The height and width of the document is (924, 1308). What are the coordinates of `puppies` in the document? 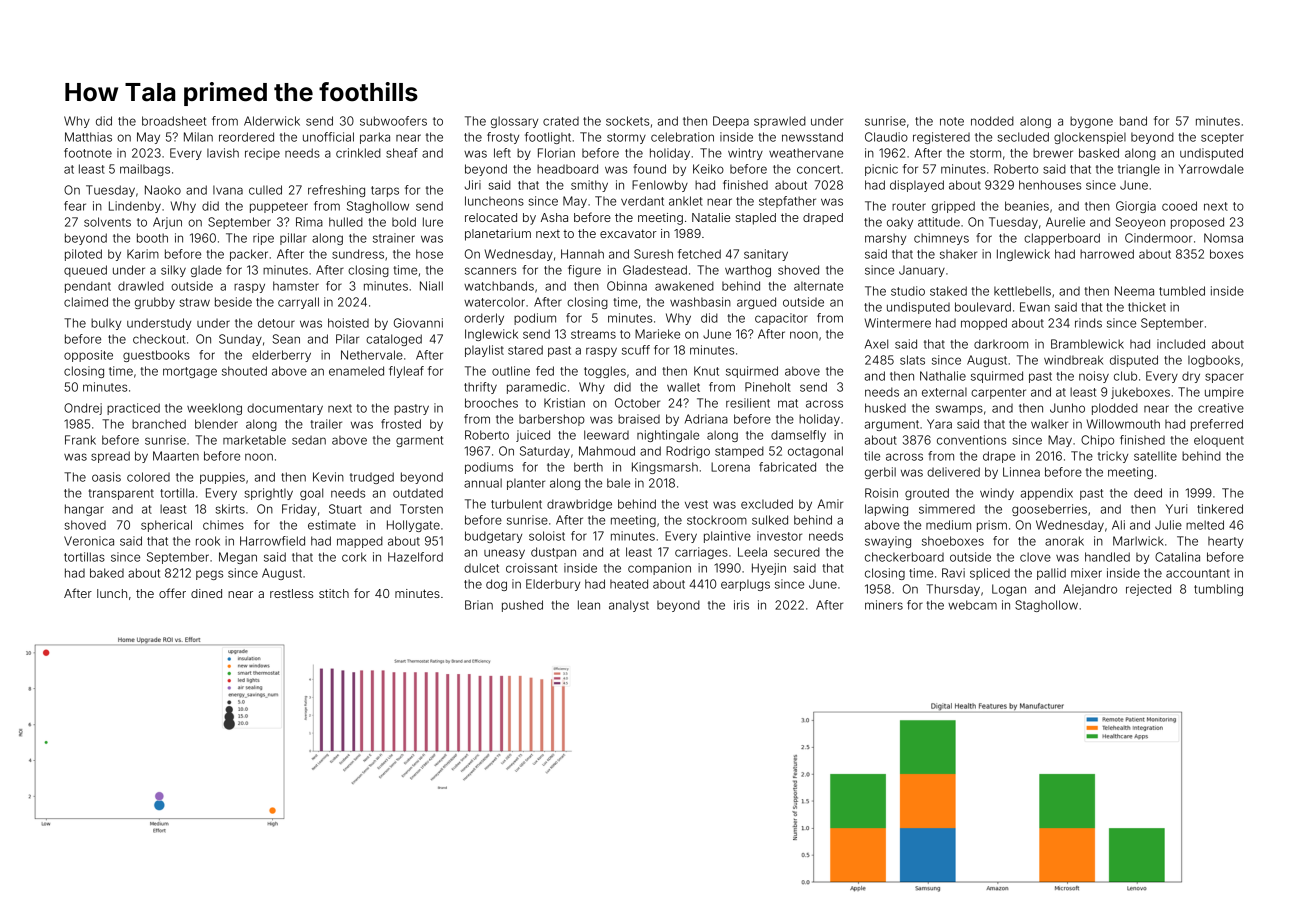 It's located at (222, 478).
